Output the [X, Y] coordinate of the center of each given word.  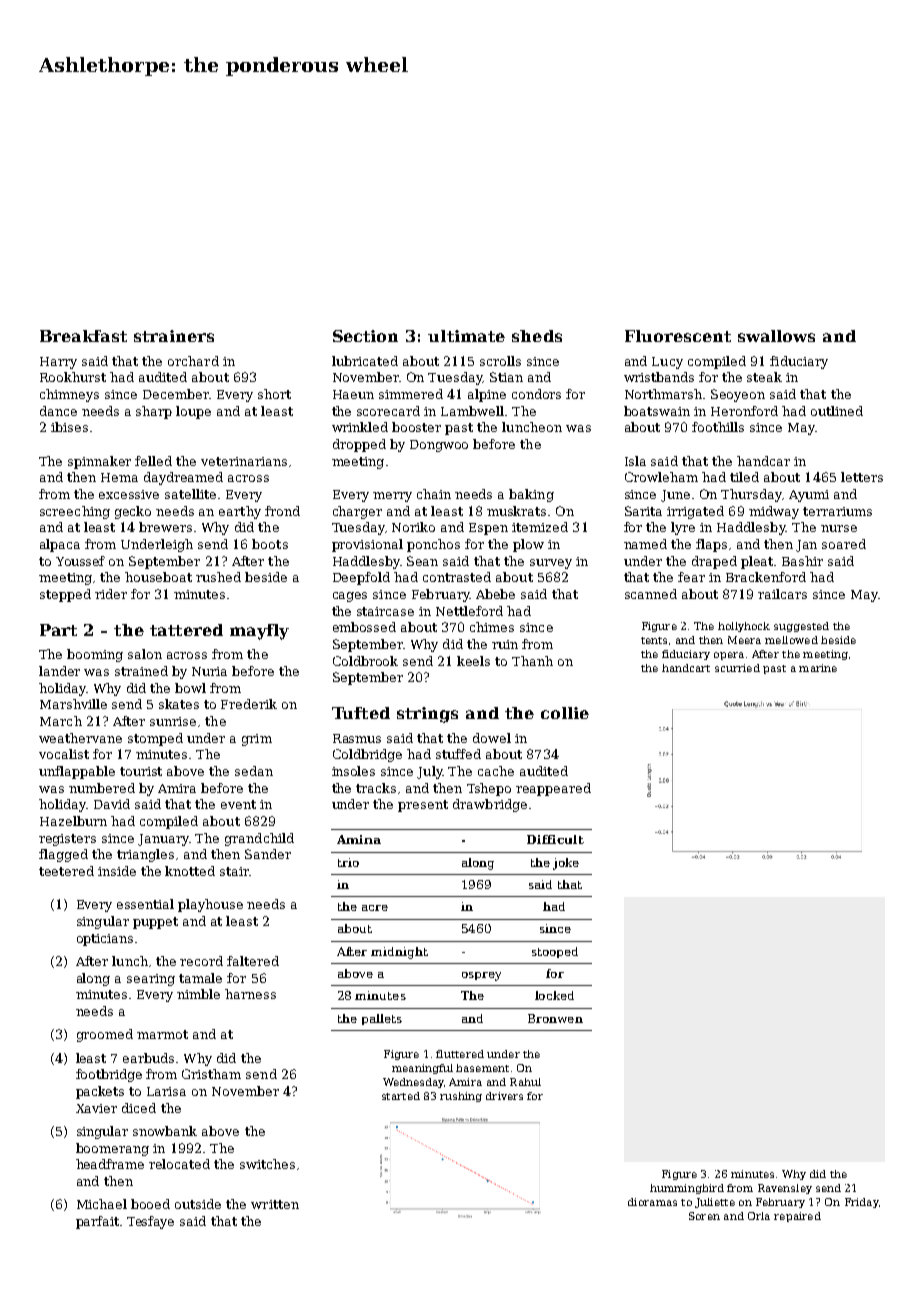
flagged [63, 855]
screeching [75, 512]
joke [566, 864]
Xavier [96, 1108]
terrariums [837, 511]
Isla [635, 461]
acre [375, 908]
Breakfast [83, 336]
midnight [399, 953]
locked [554, 995]
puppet [155, 923]
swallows [776, 336]
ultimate [466, 336]
